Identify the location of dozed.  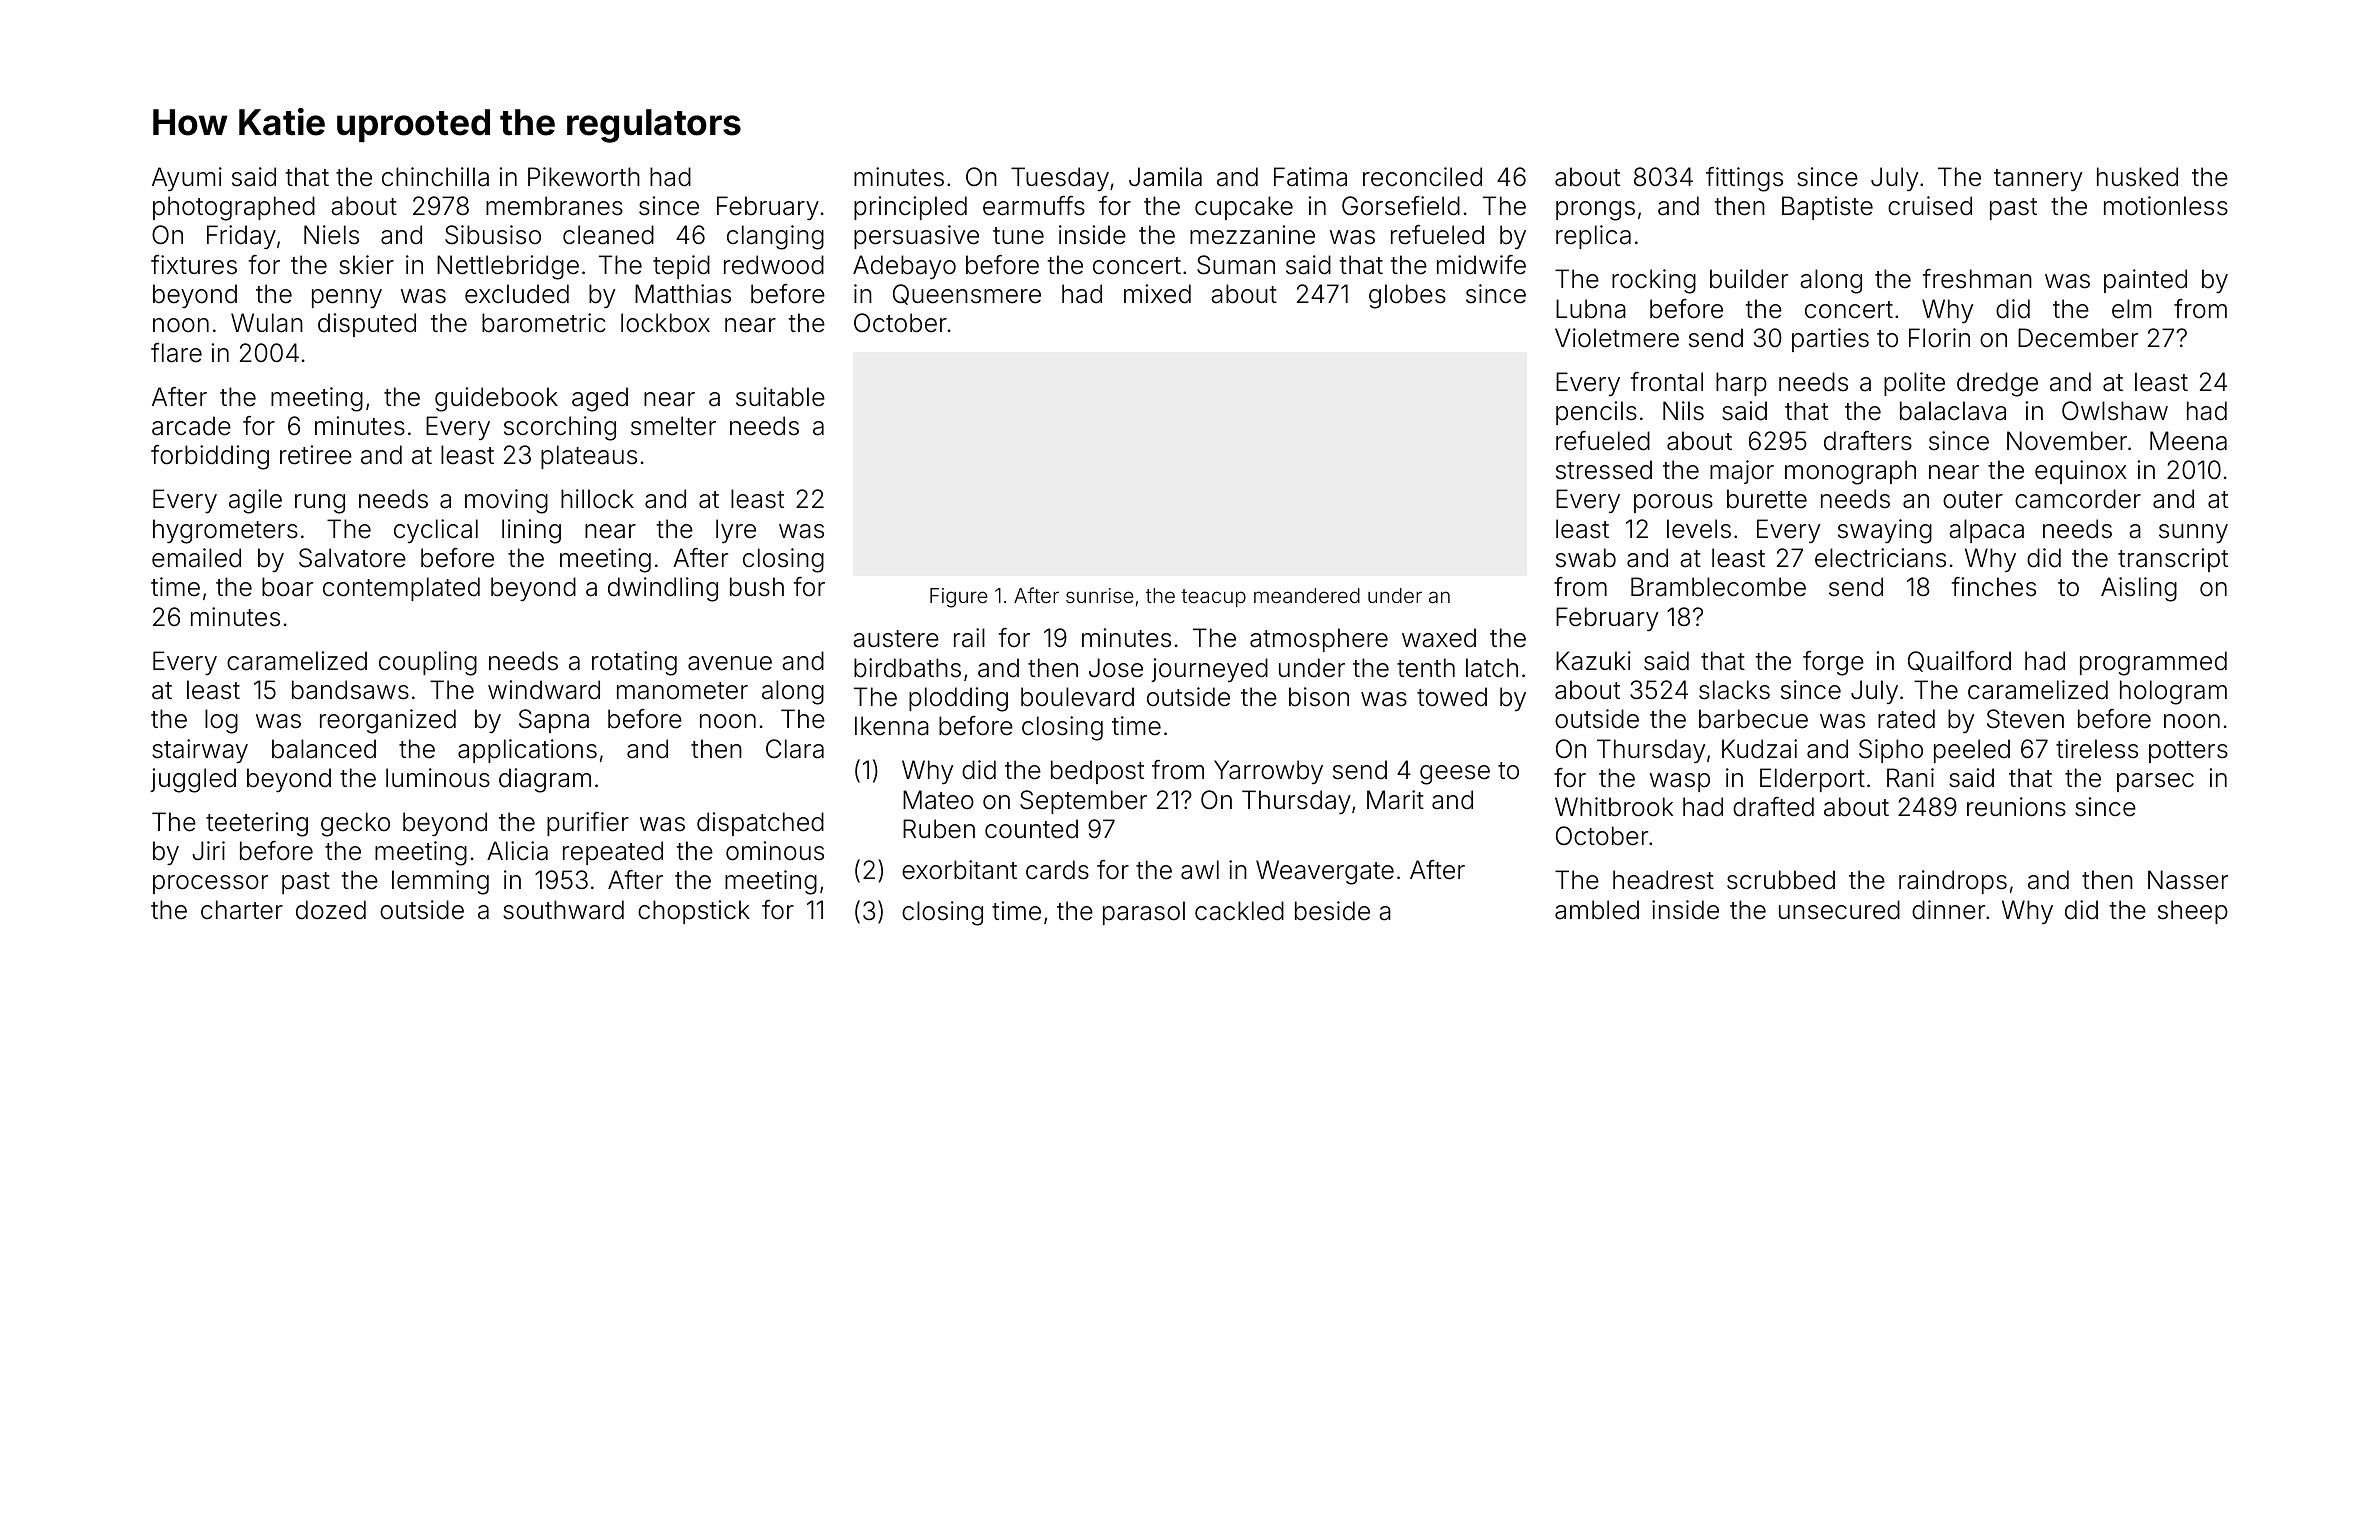
(331, 910).
